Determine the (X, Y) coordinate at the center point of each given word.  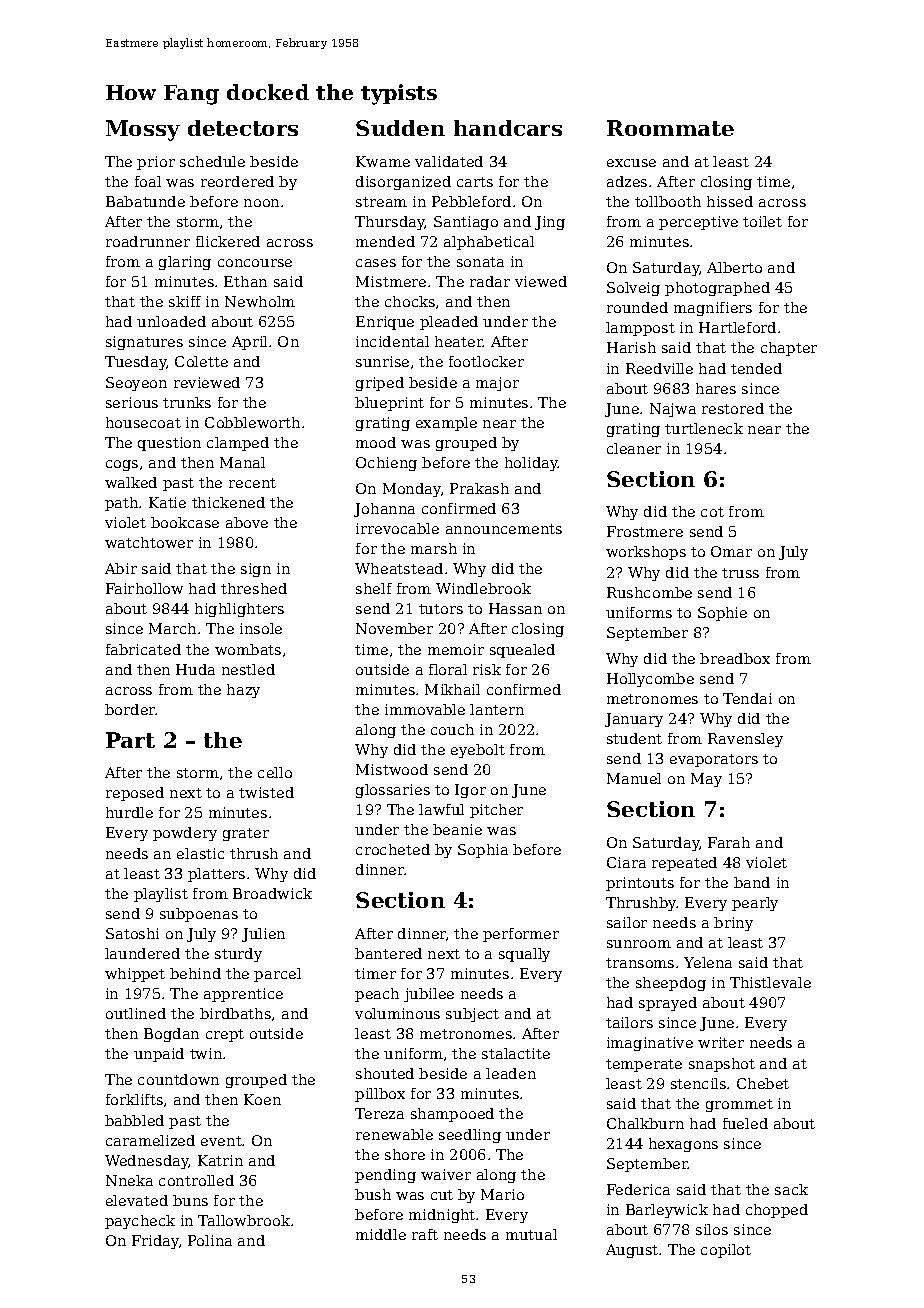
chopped (777, 1211)
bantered (388, 953)
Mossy (143, 130)
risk (487, 669)
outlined (136, 1013)
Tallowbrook (244, 1220)
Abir (121, 568)
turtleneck (704, 428)
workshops (646, 553)
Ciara (626, 862)
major (497, 384)
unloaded (171, 321)
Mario (502, 1194)
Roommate (670, 128)
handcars (508, 128)
